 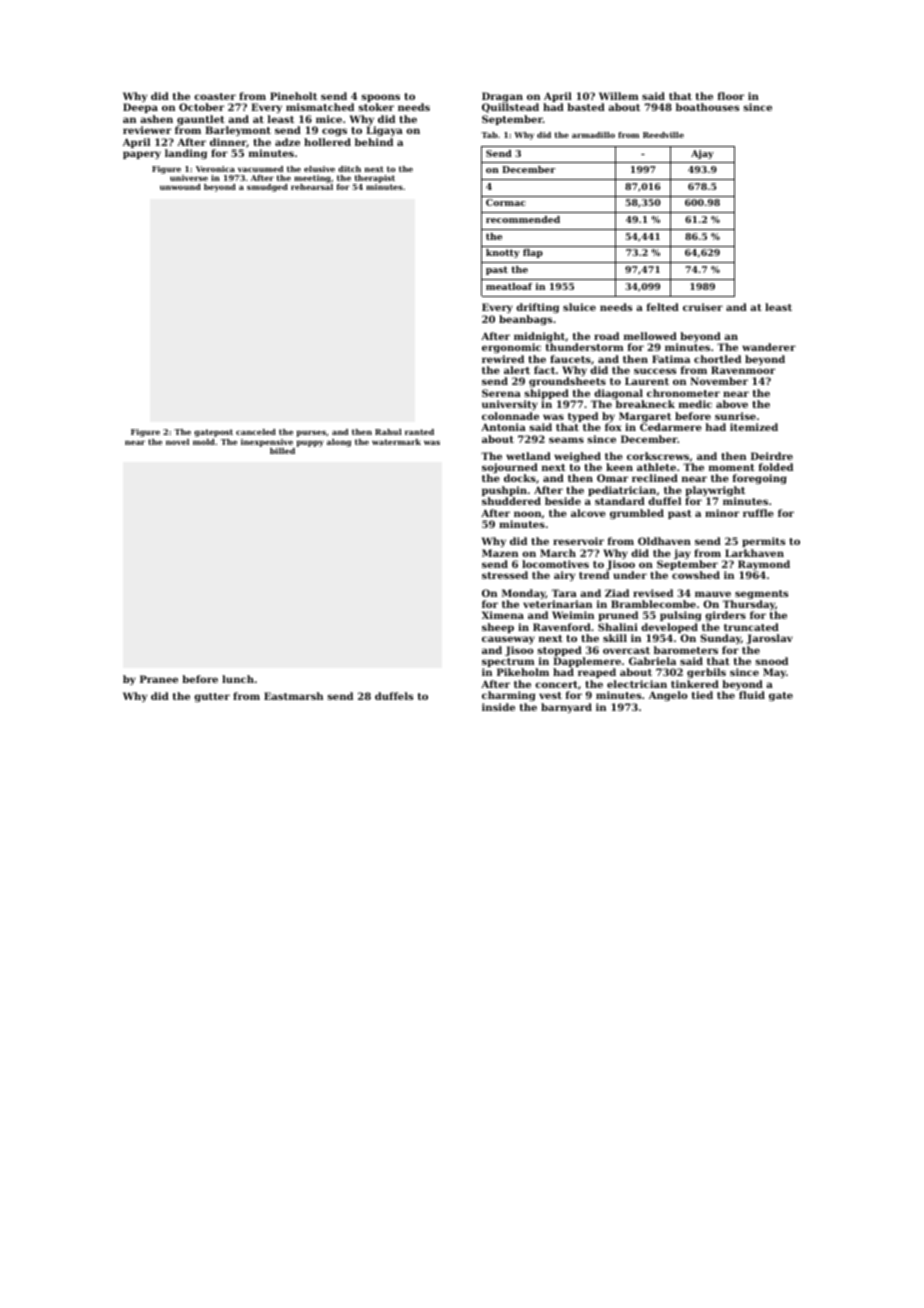 I want to click on docks, so click(x=520, y=478).
